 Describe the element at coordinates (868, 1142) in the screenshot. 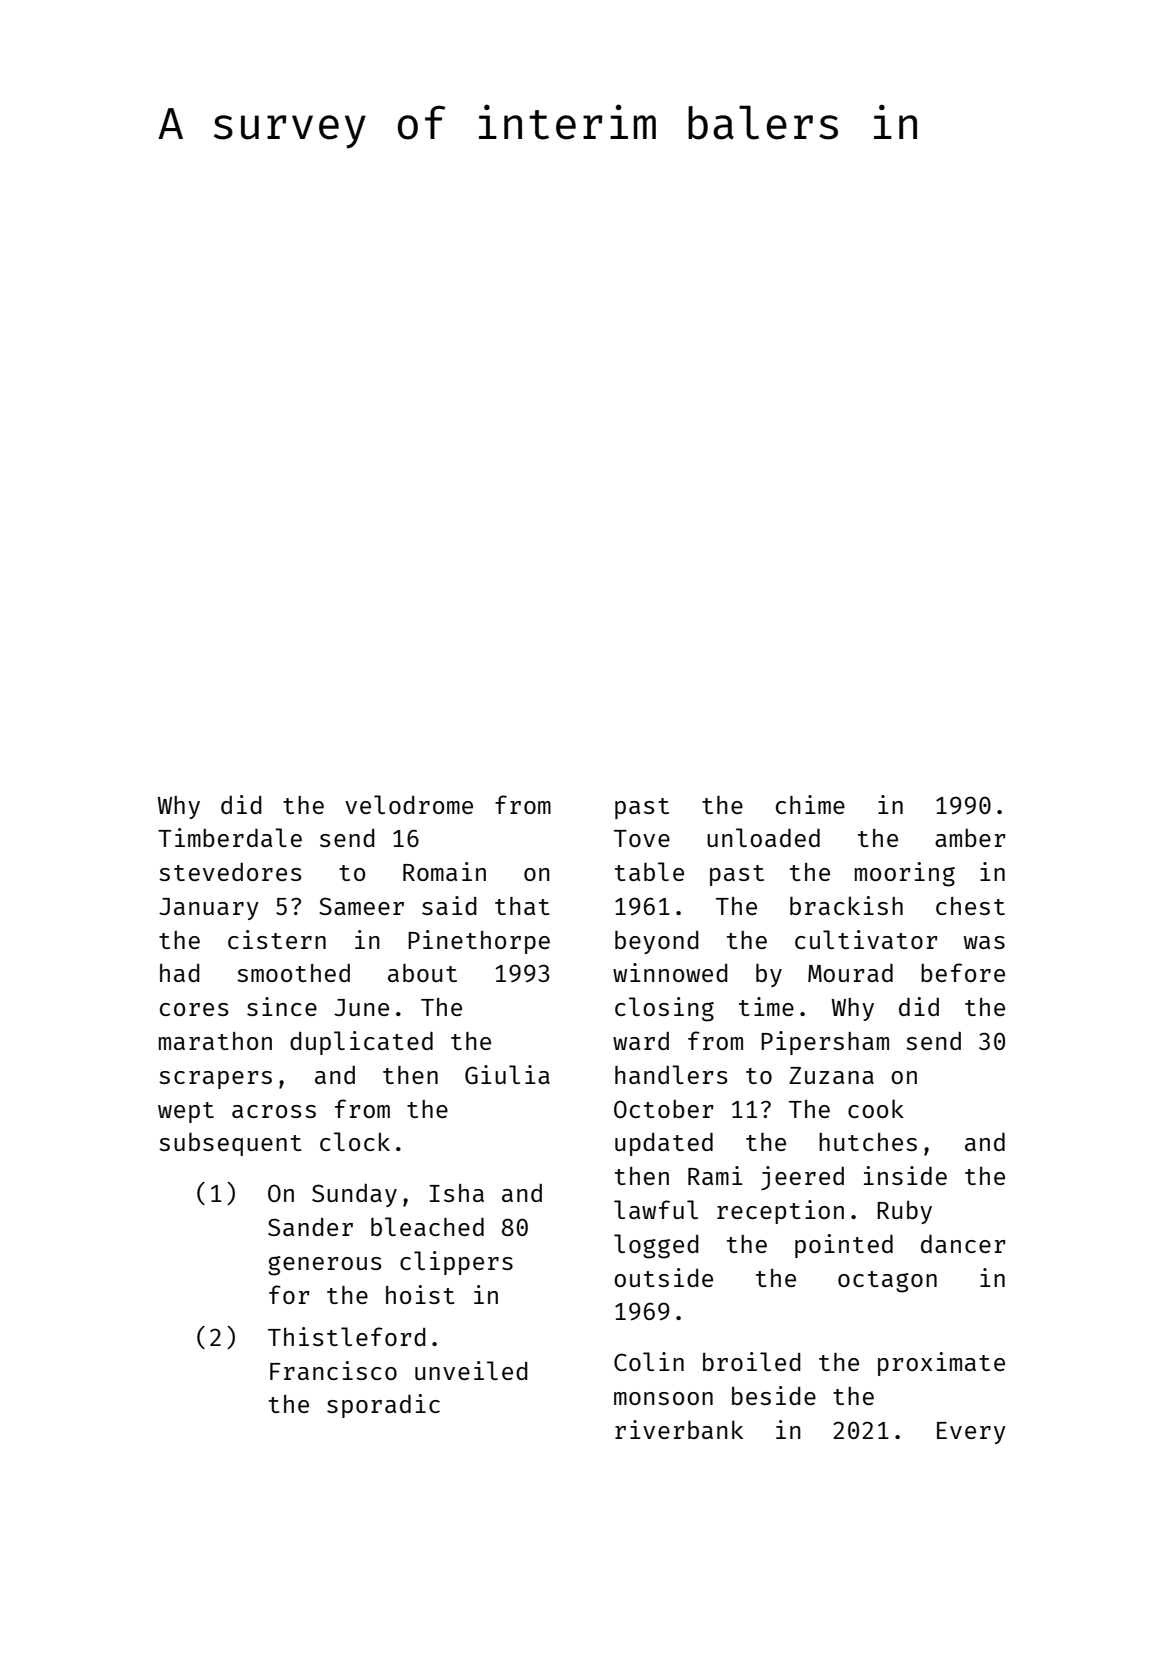

I see `hutches` at that location.
